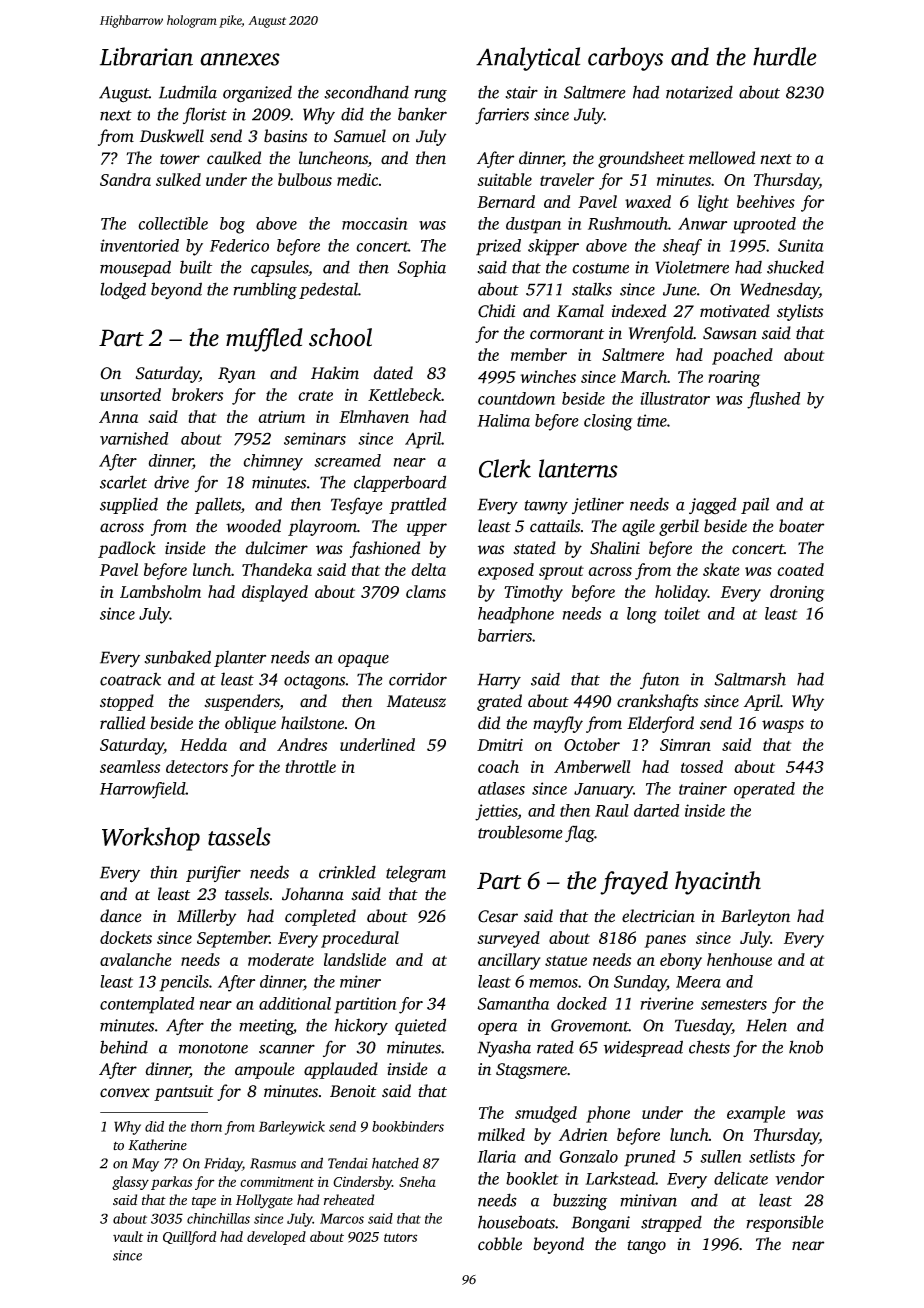  What do you see at coordinates (709, 1047) in the screenshot?
I see `chests` at bounding box center [709, 1047].
